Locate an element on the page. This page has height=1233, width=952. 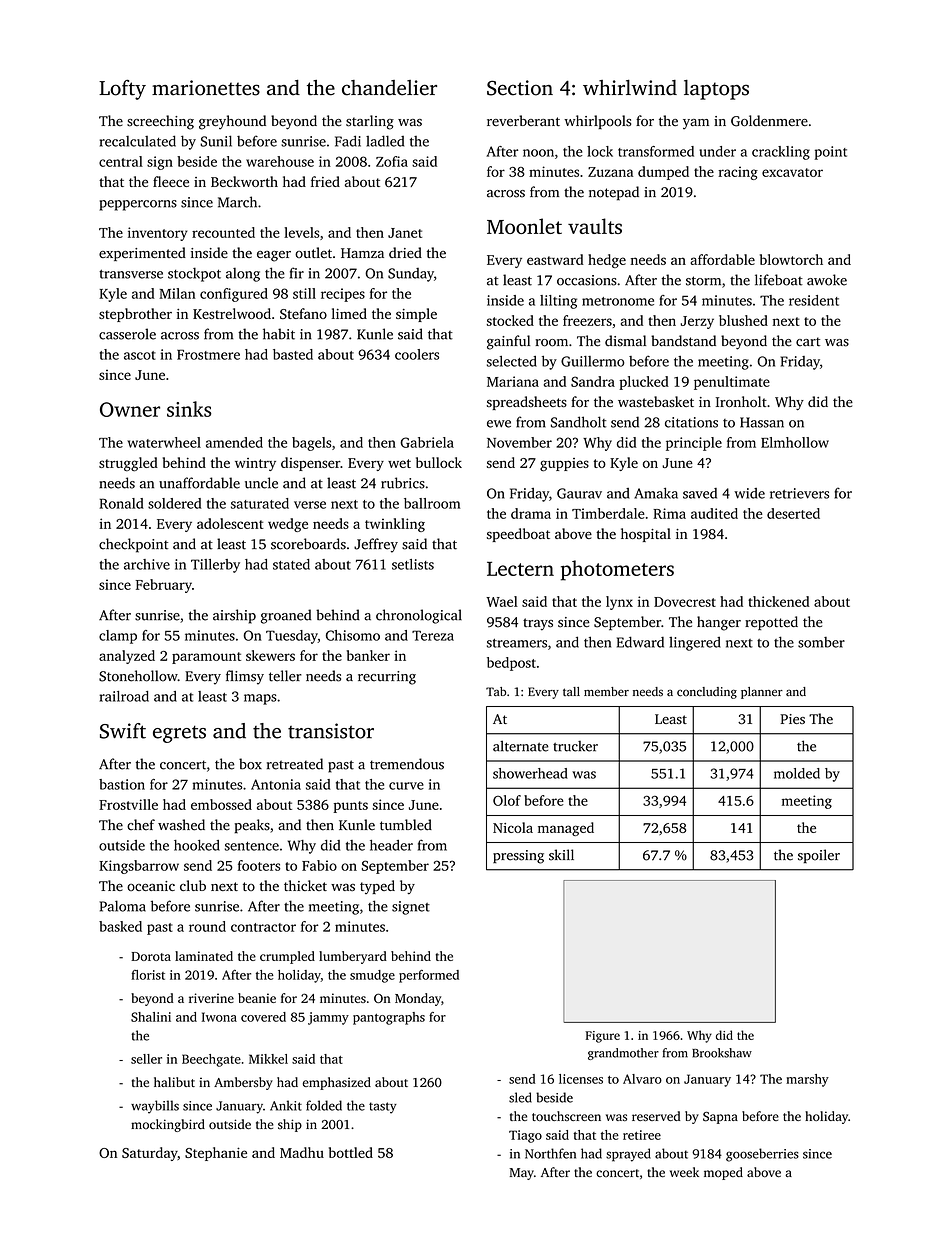
Ankit is located at coordinates (286, 1105).
